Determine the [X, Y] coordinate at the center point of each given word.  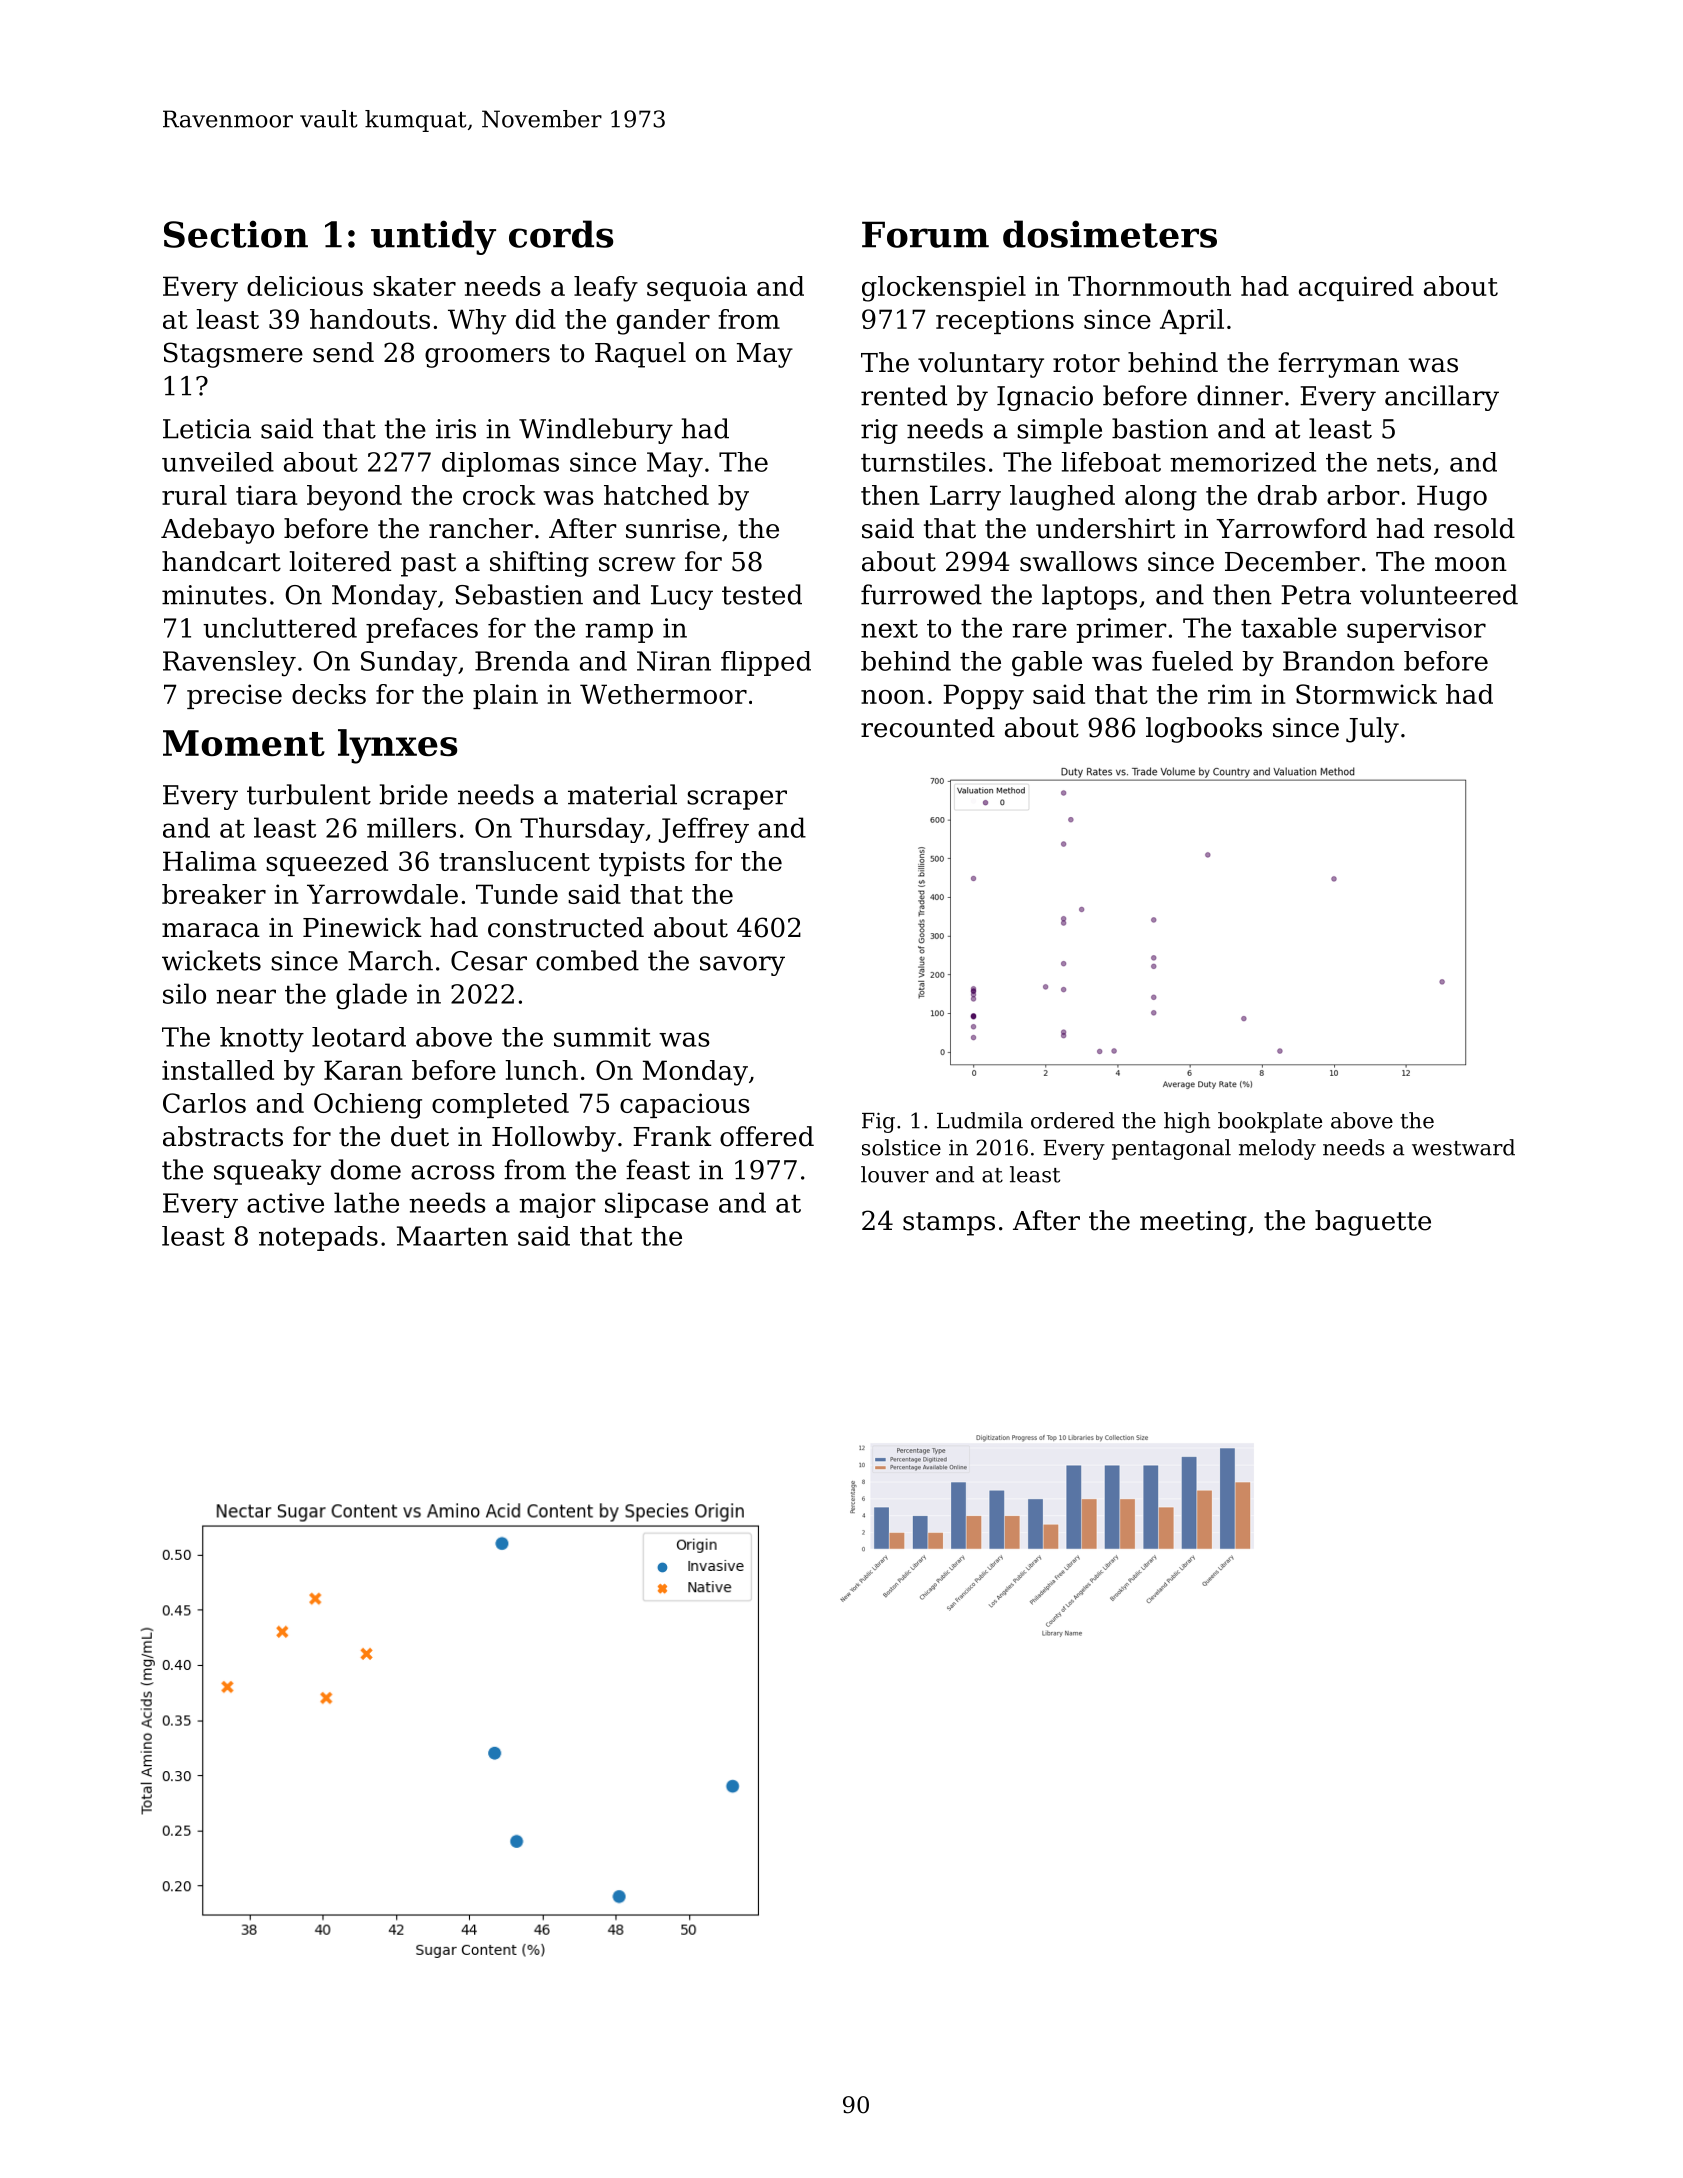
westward [1463, 1147]
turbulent [309, 794]
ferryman [1338, 365]
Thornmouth [1149, 286]
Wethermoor [663, 694]
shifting [539, 564]
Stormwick [1366, 694]
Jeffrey [704, 830]
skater [414, 286]
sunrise [673, 529]
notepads [318, 1238]
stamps [949, 1224]
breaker [214, 894]
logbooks [1204, 730]
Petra [1316, 595]
